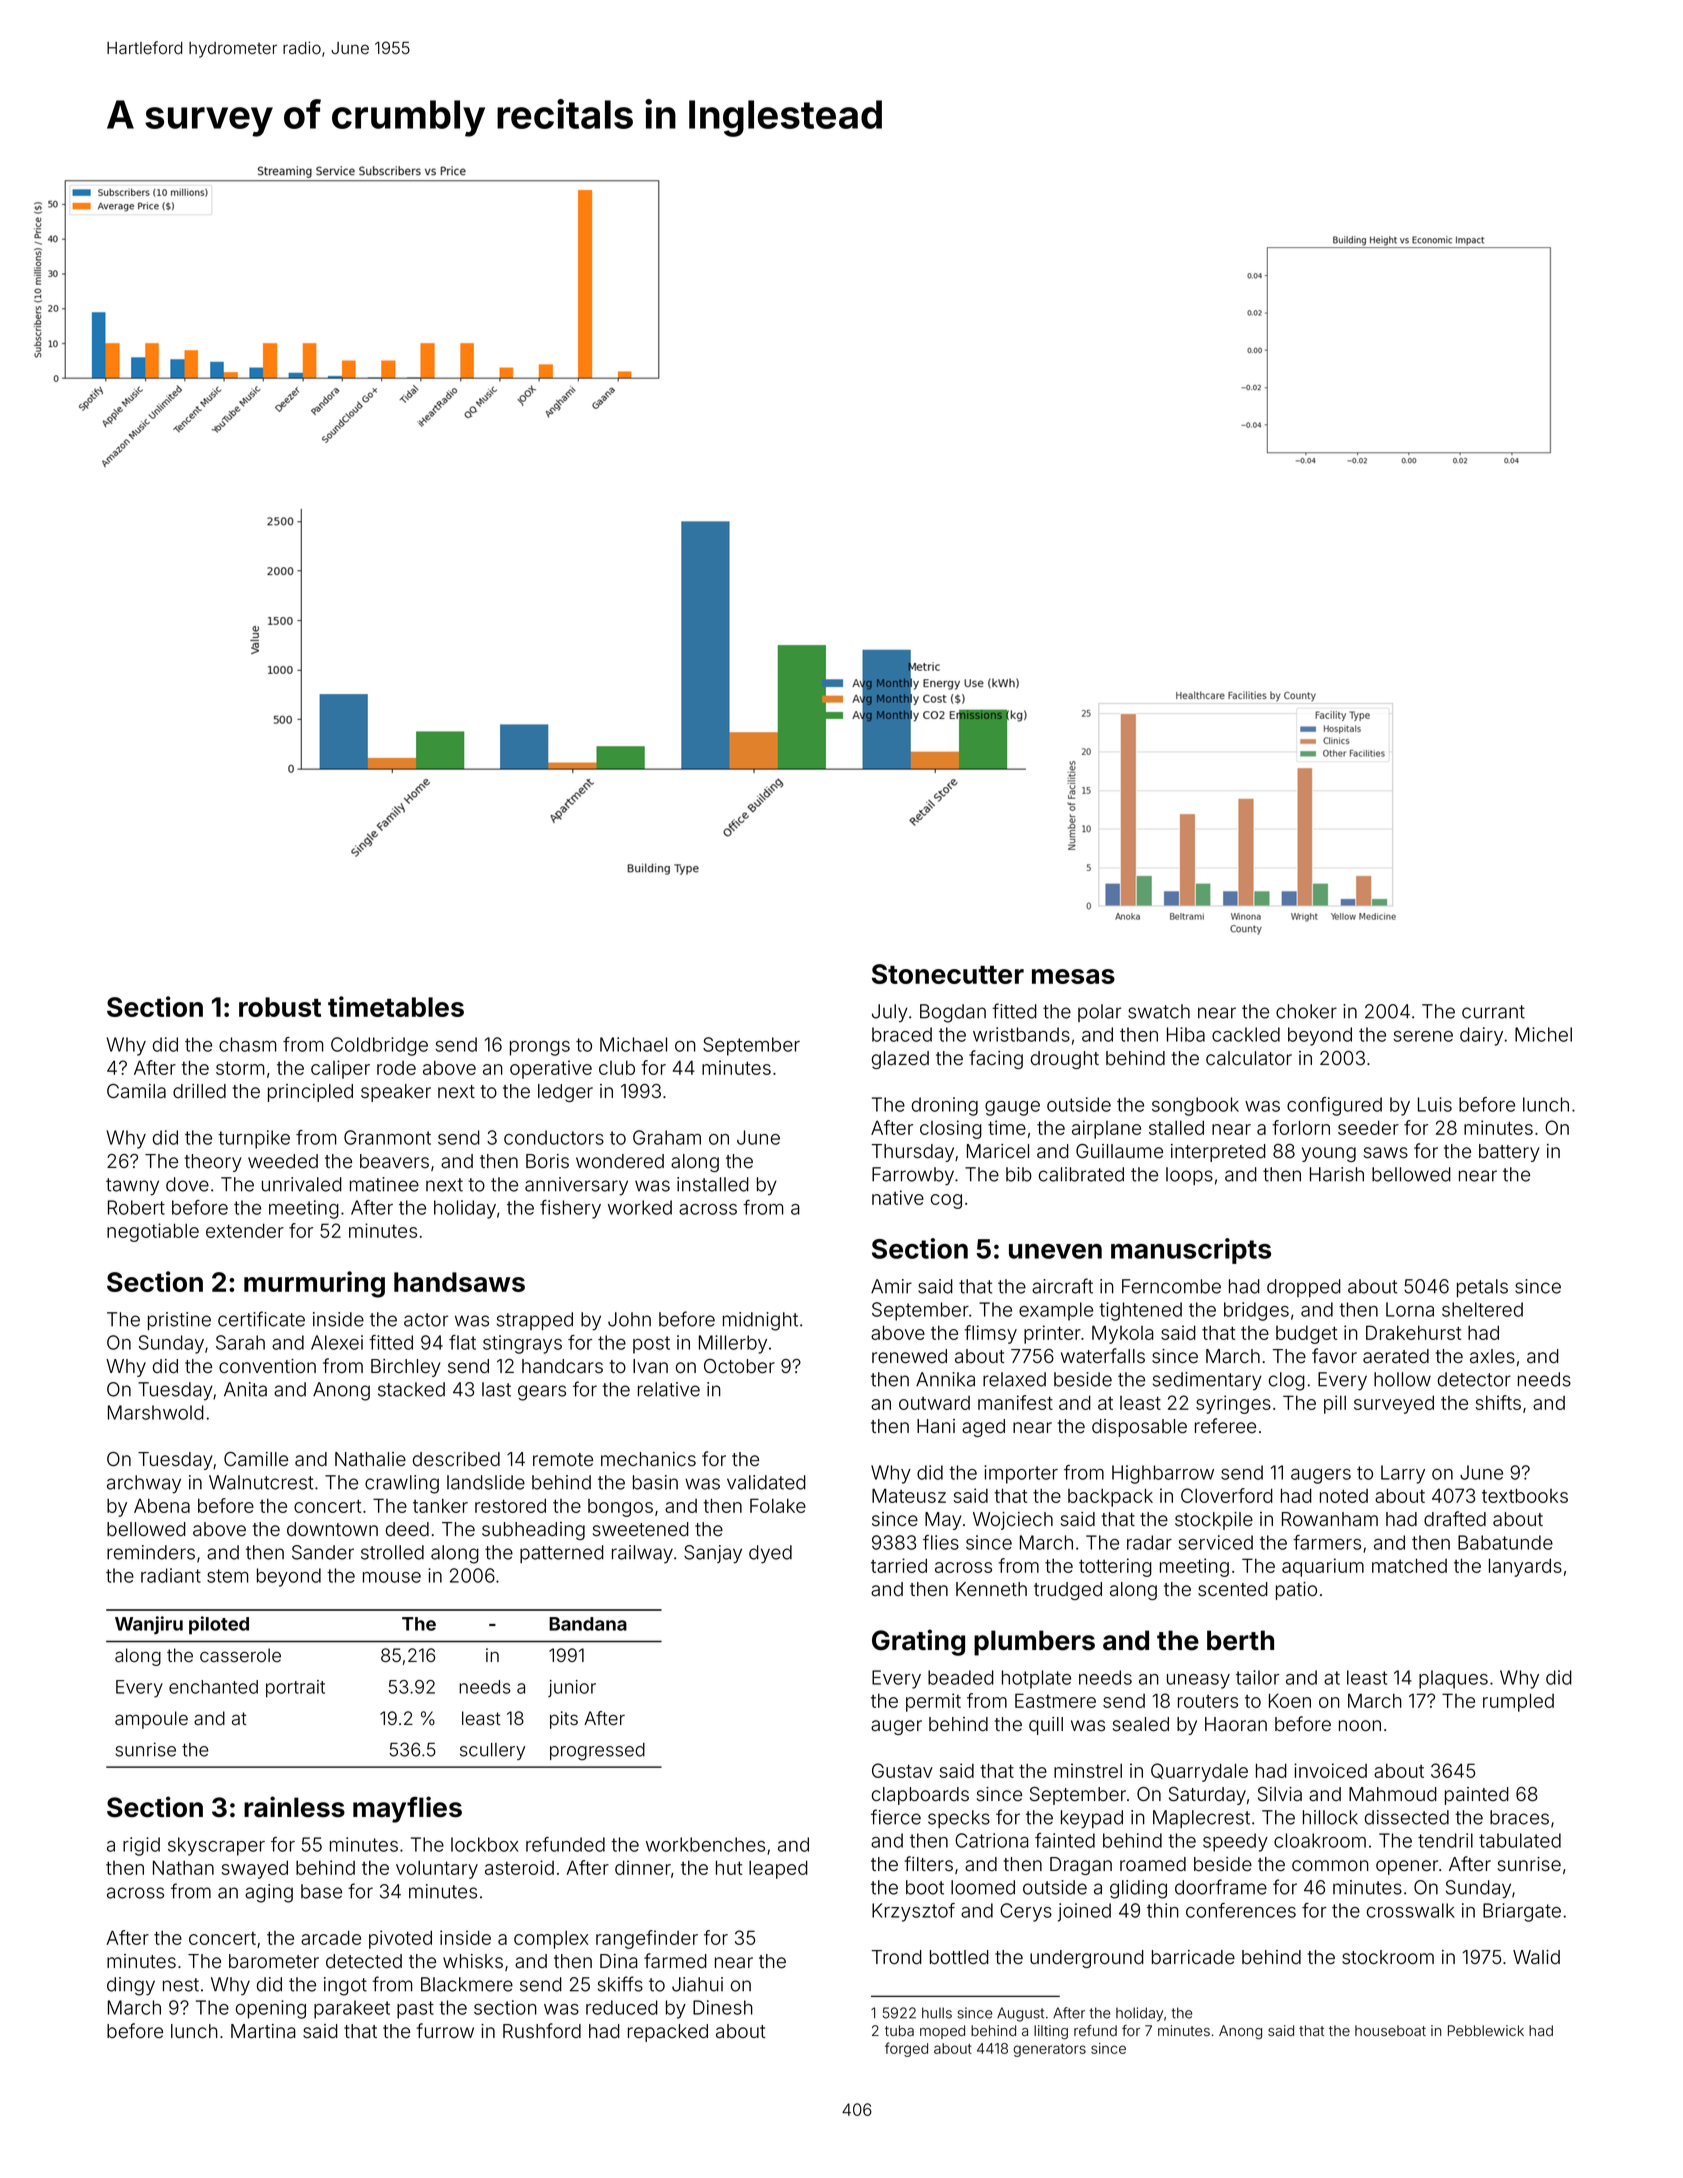 The height and width of the image is (2178, 1683). What do you see at coordinates (1518, 1702) in the image?
I see `rumpled` at bounding box center [1518, 1702].
